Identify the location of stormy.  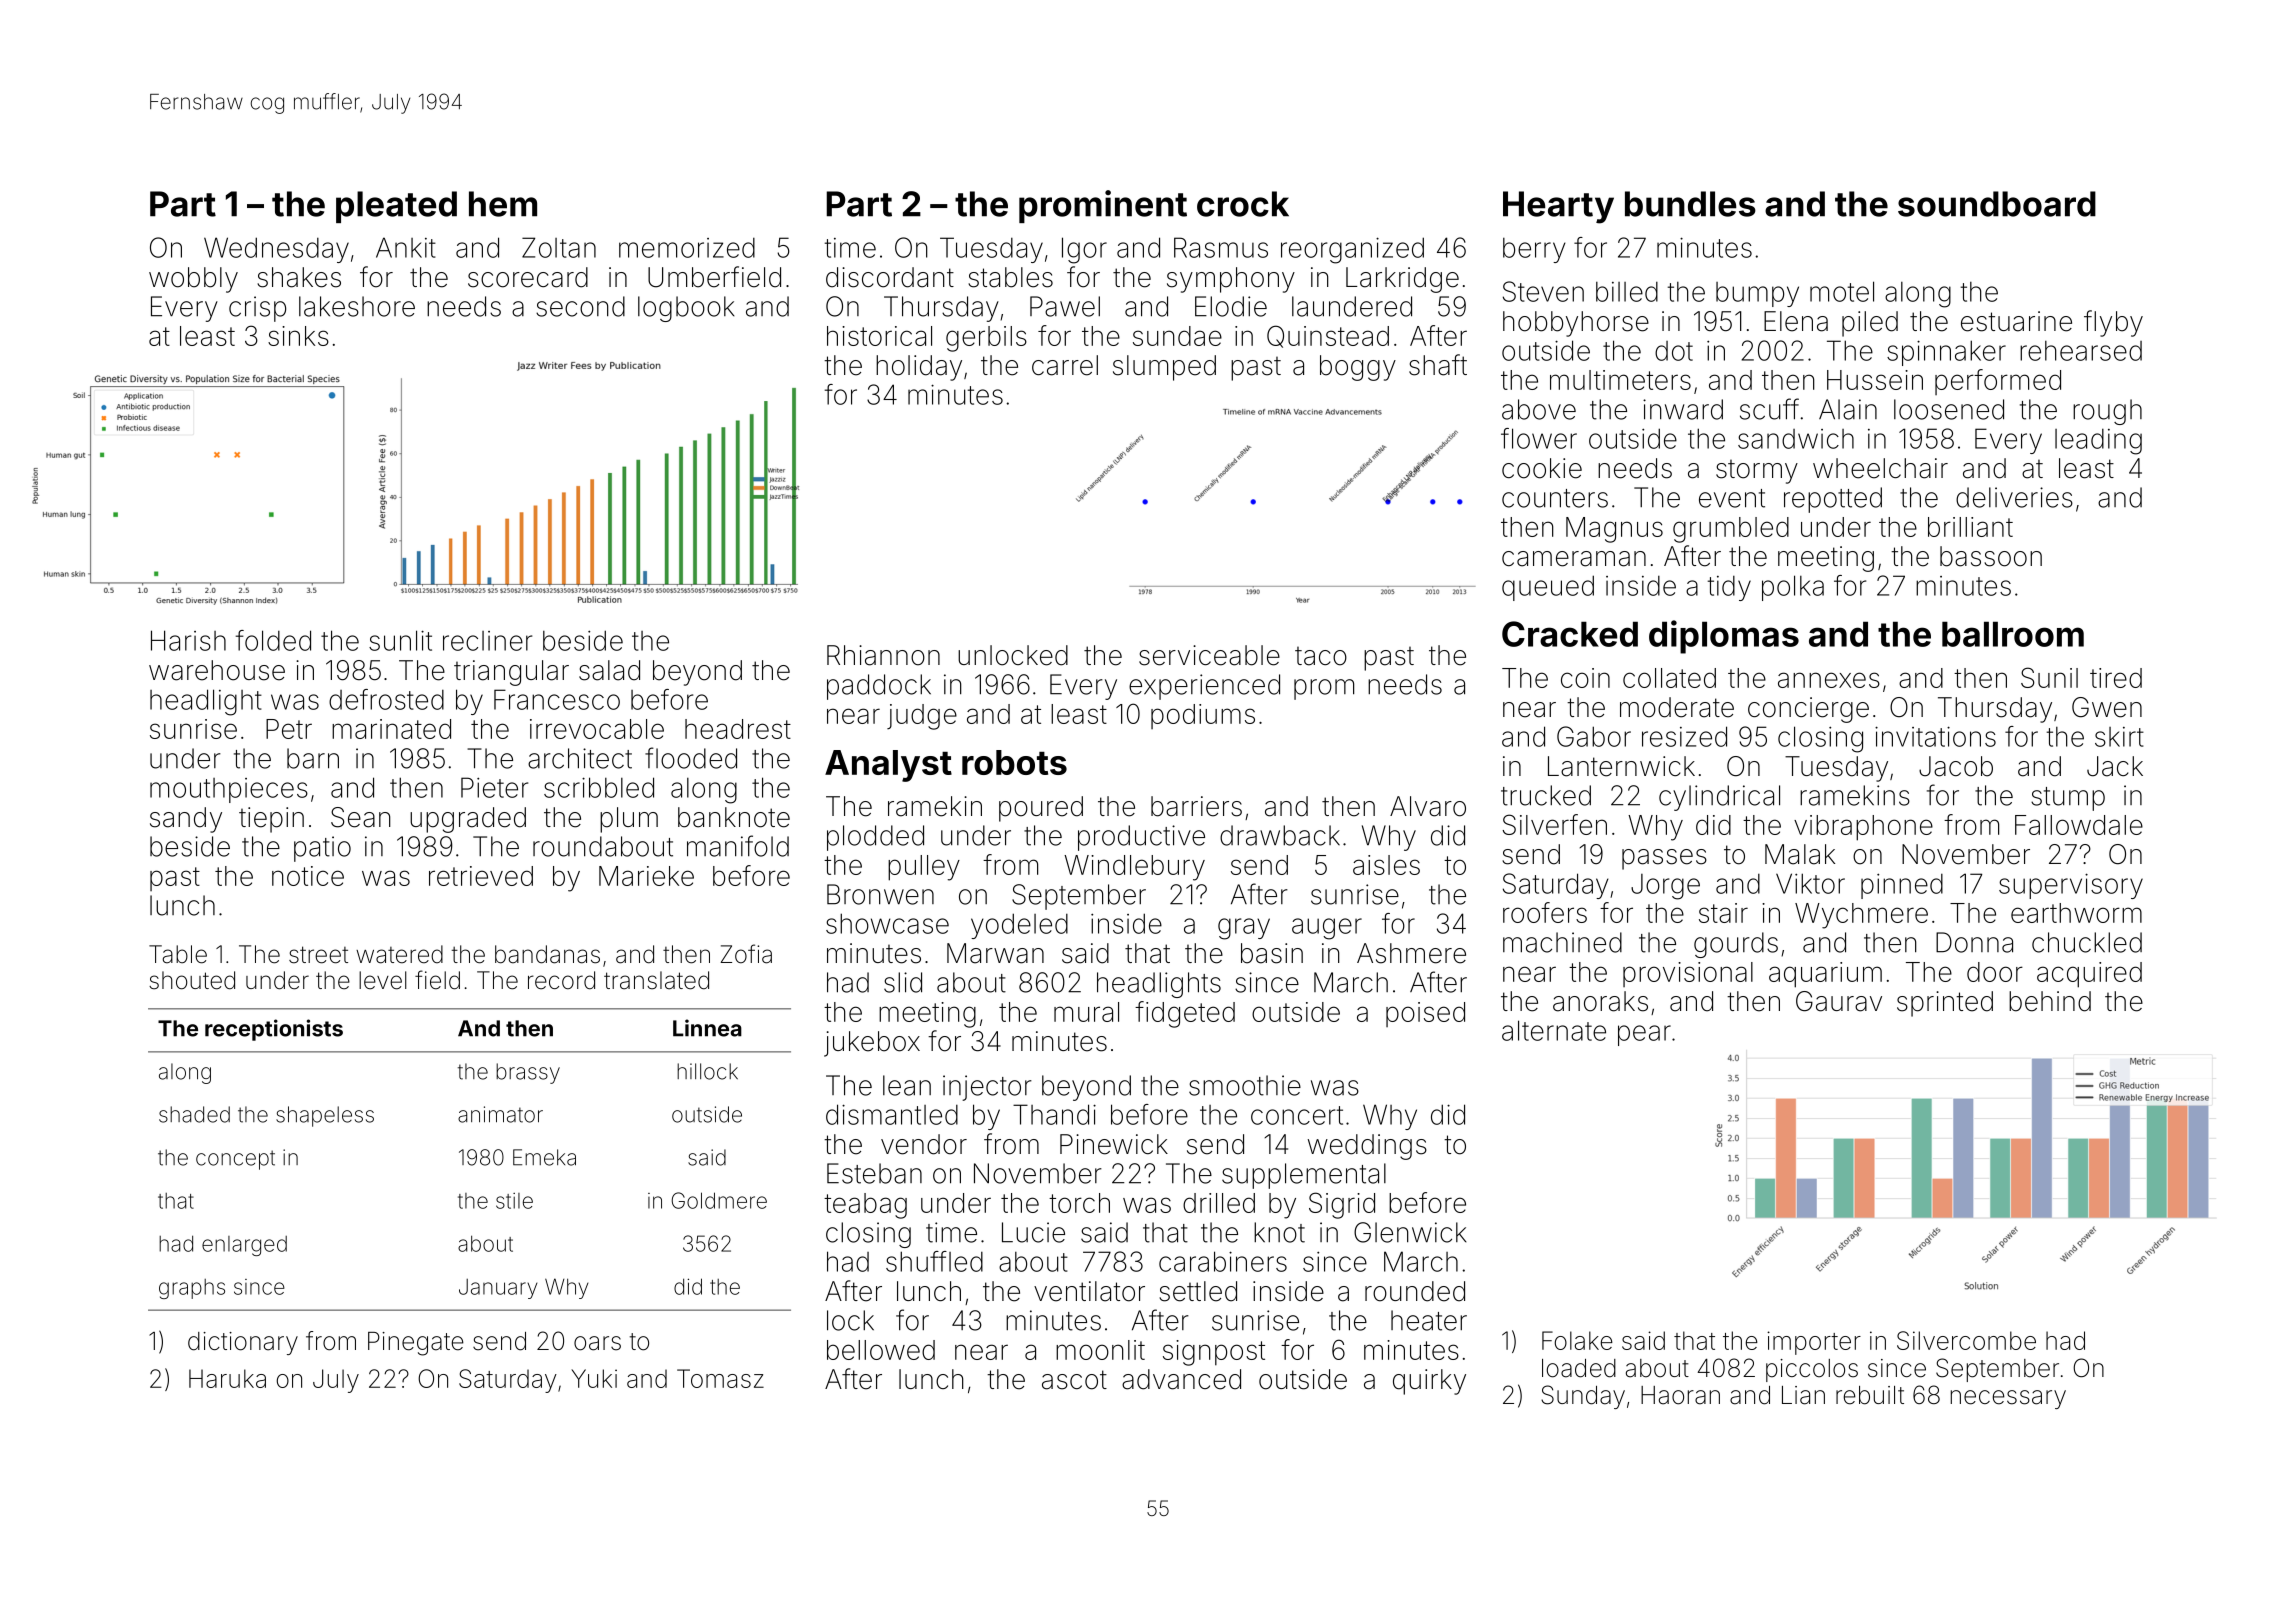
(1757, 472).
